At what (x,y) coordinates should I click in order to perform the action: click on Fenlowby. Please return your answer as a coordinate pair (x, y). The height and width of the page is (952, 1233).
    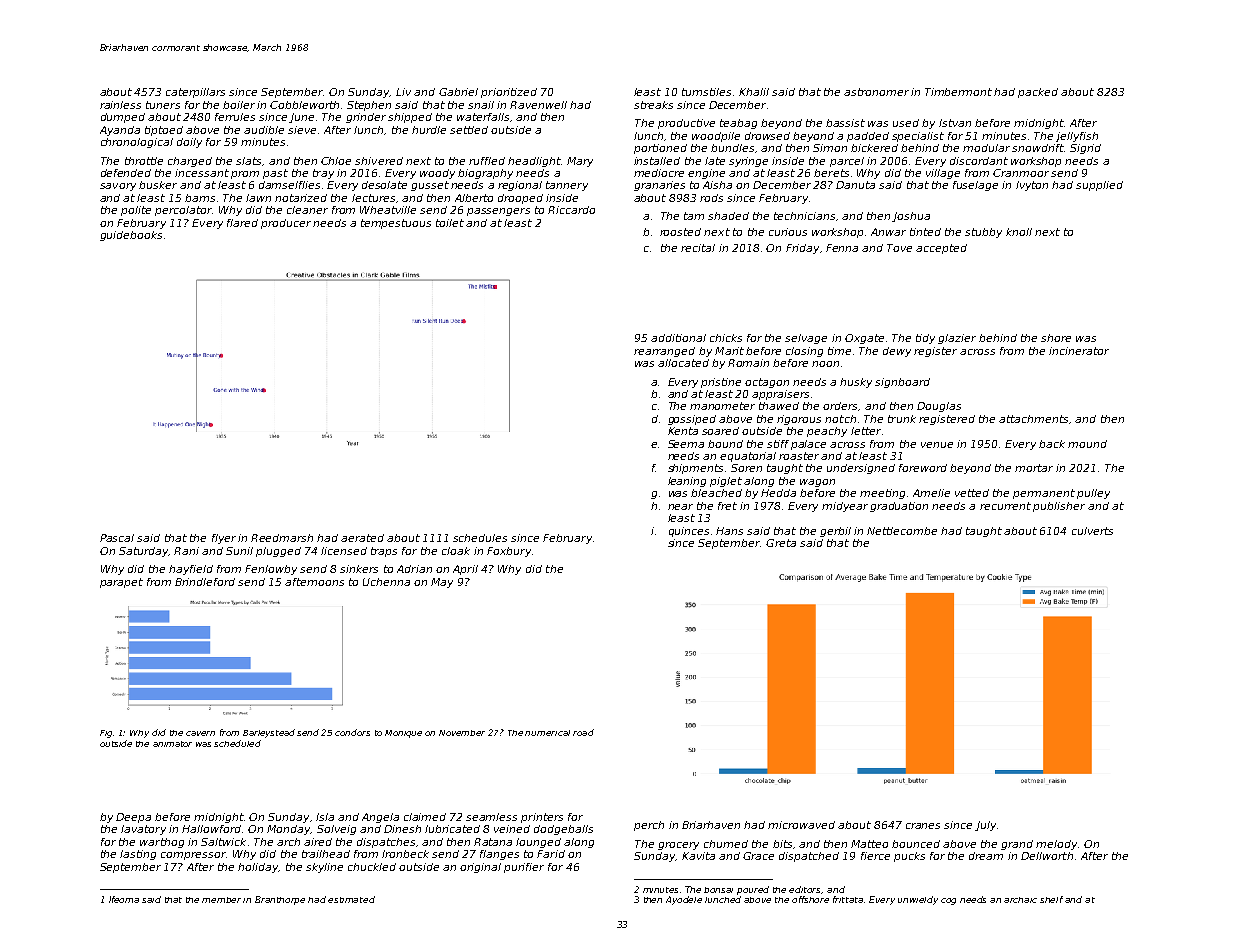
    Looking at the image, I should click on (271, 570).
